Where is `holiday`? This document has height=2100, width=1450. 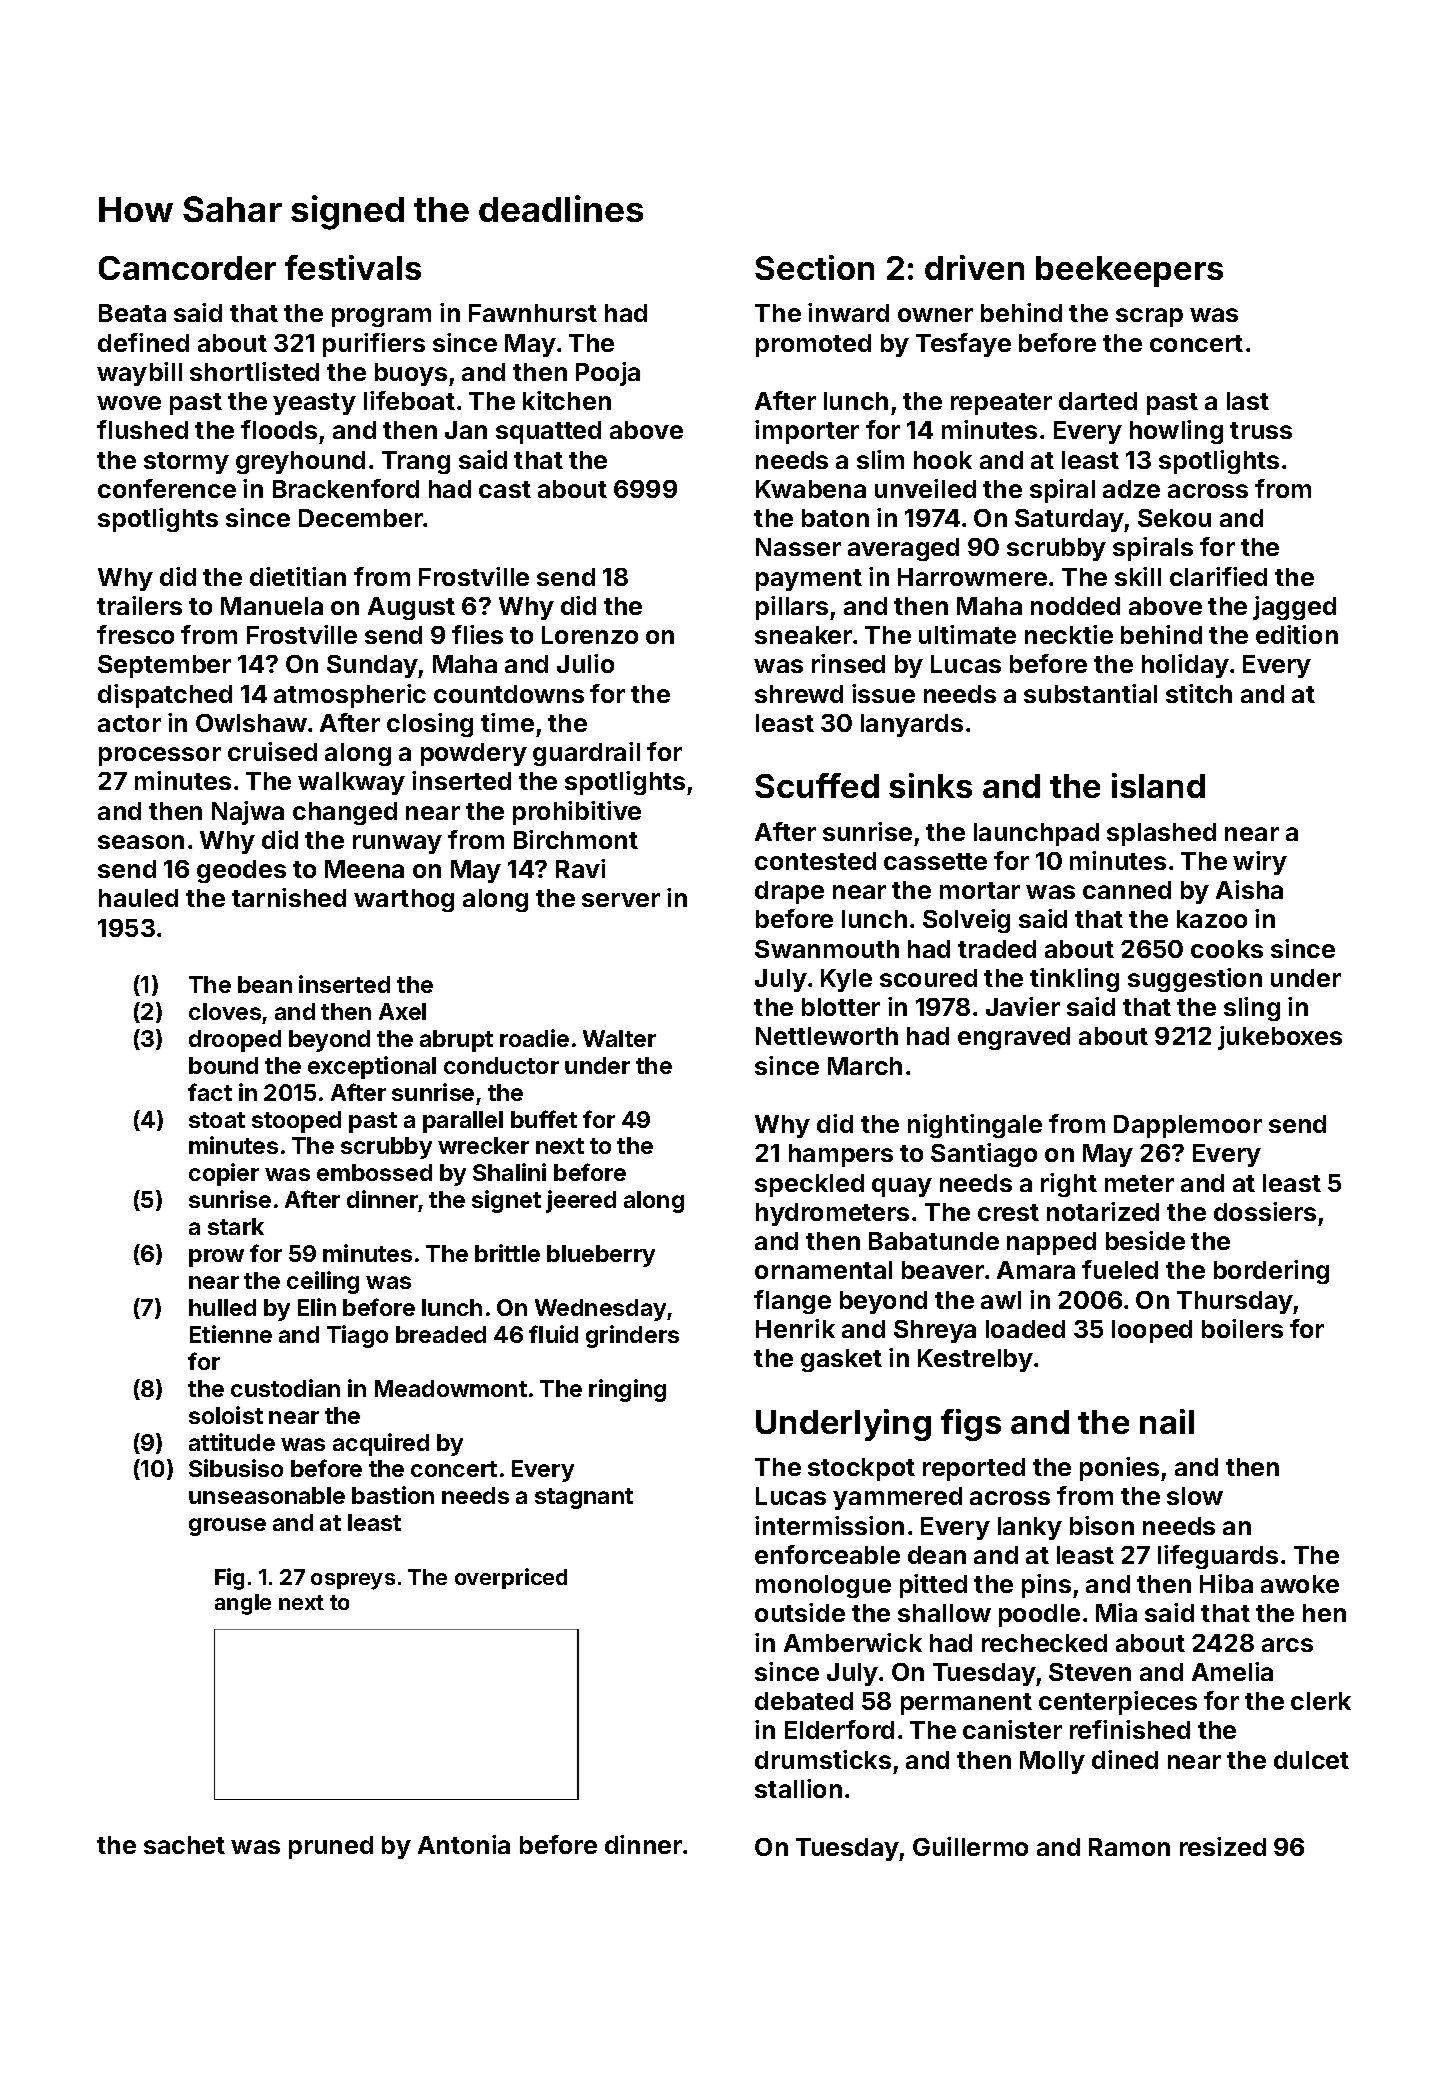
holiday is located at coordinates (1185, 666).
